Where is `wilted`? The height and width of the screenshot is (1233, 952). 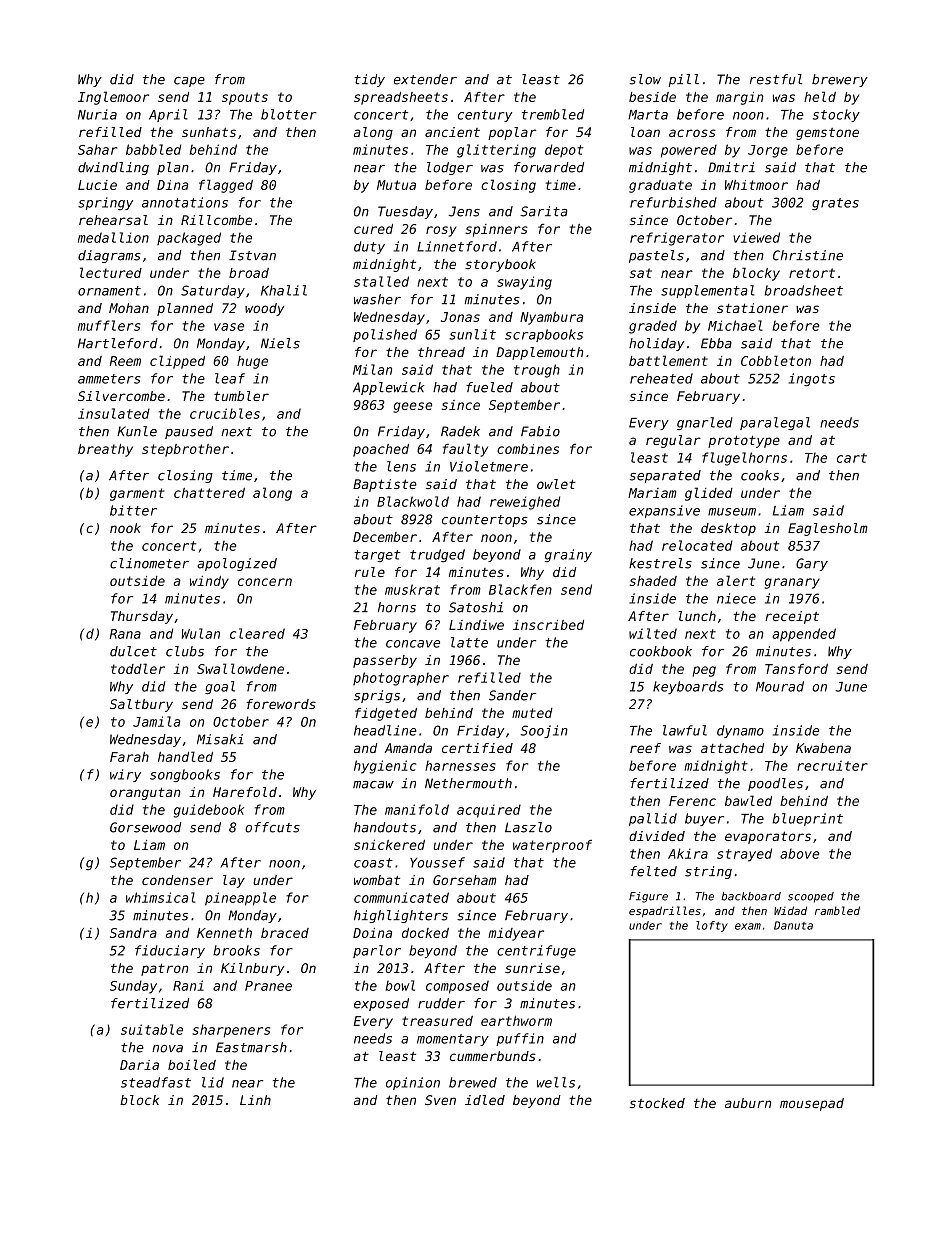
wilted is located at coordinates (653, 633).
